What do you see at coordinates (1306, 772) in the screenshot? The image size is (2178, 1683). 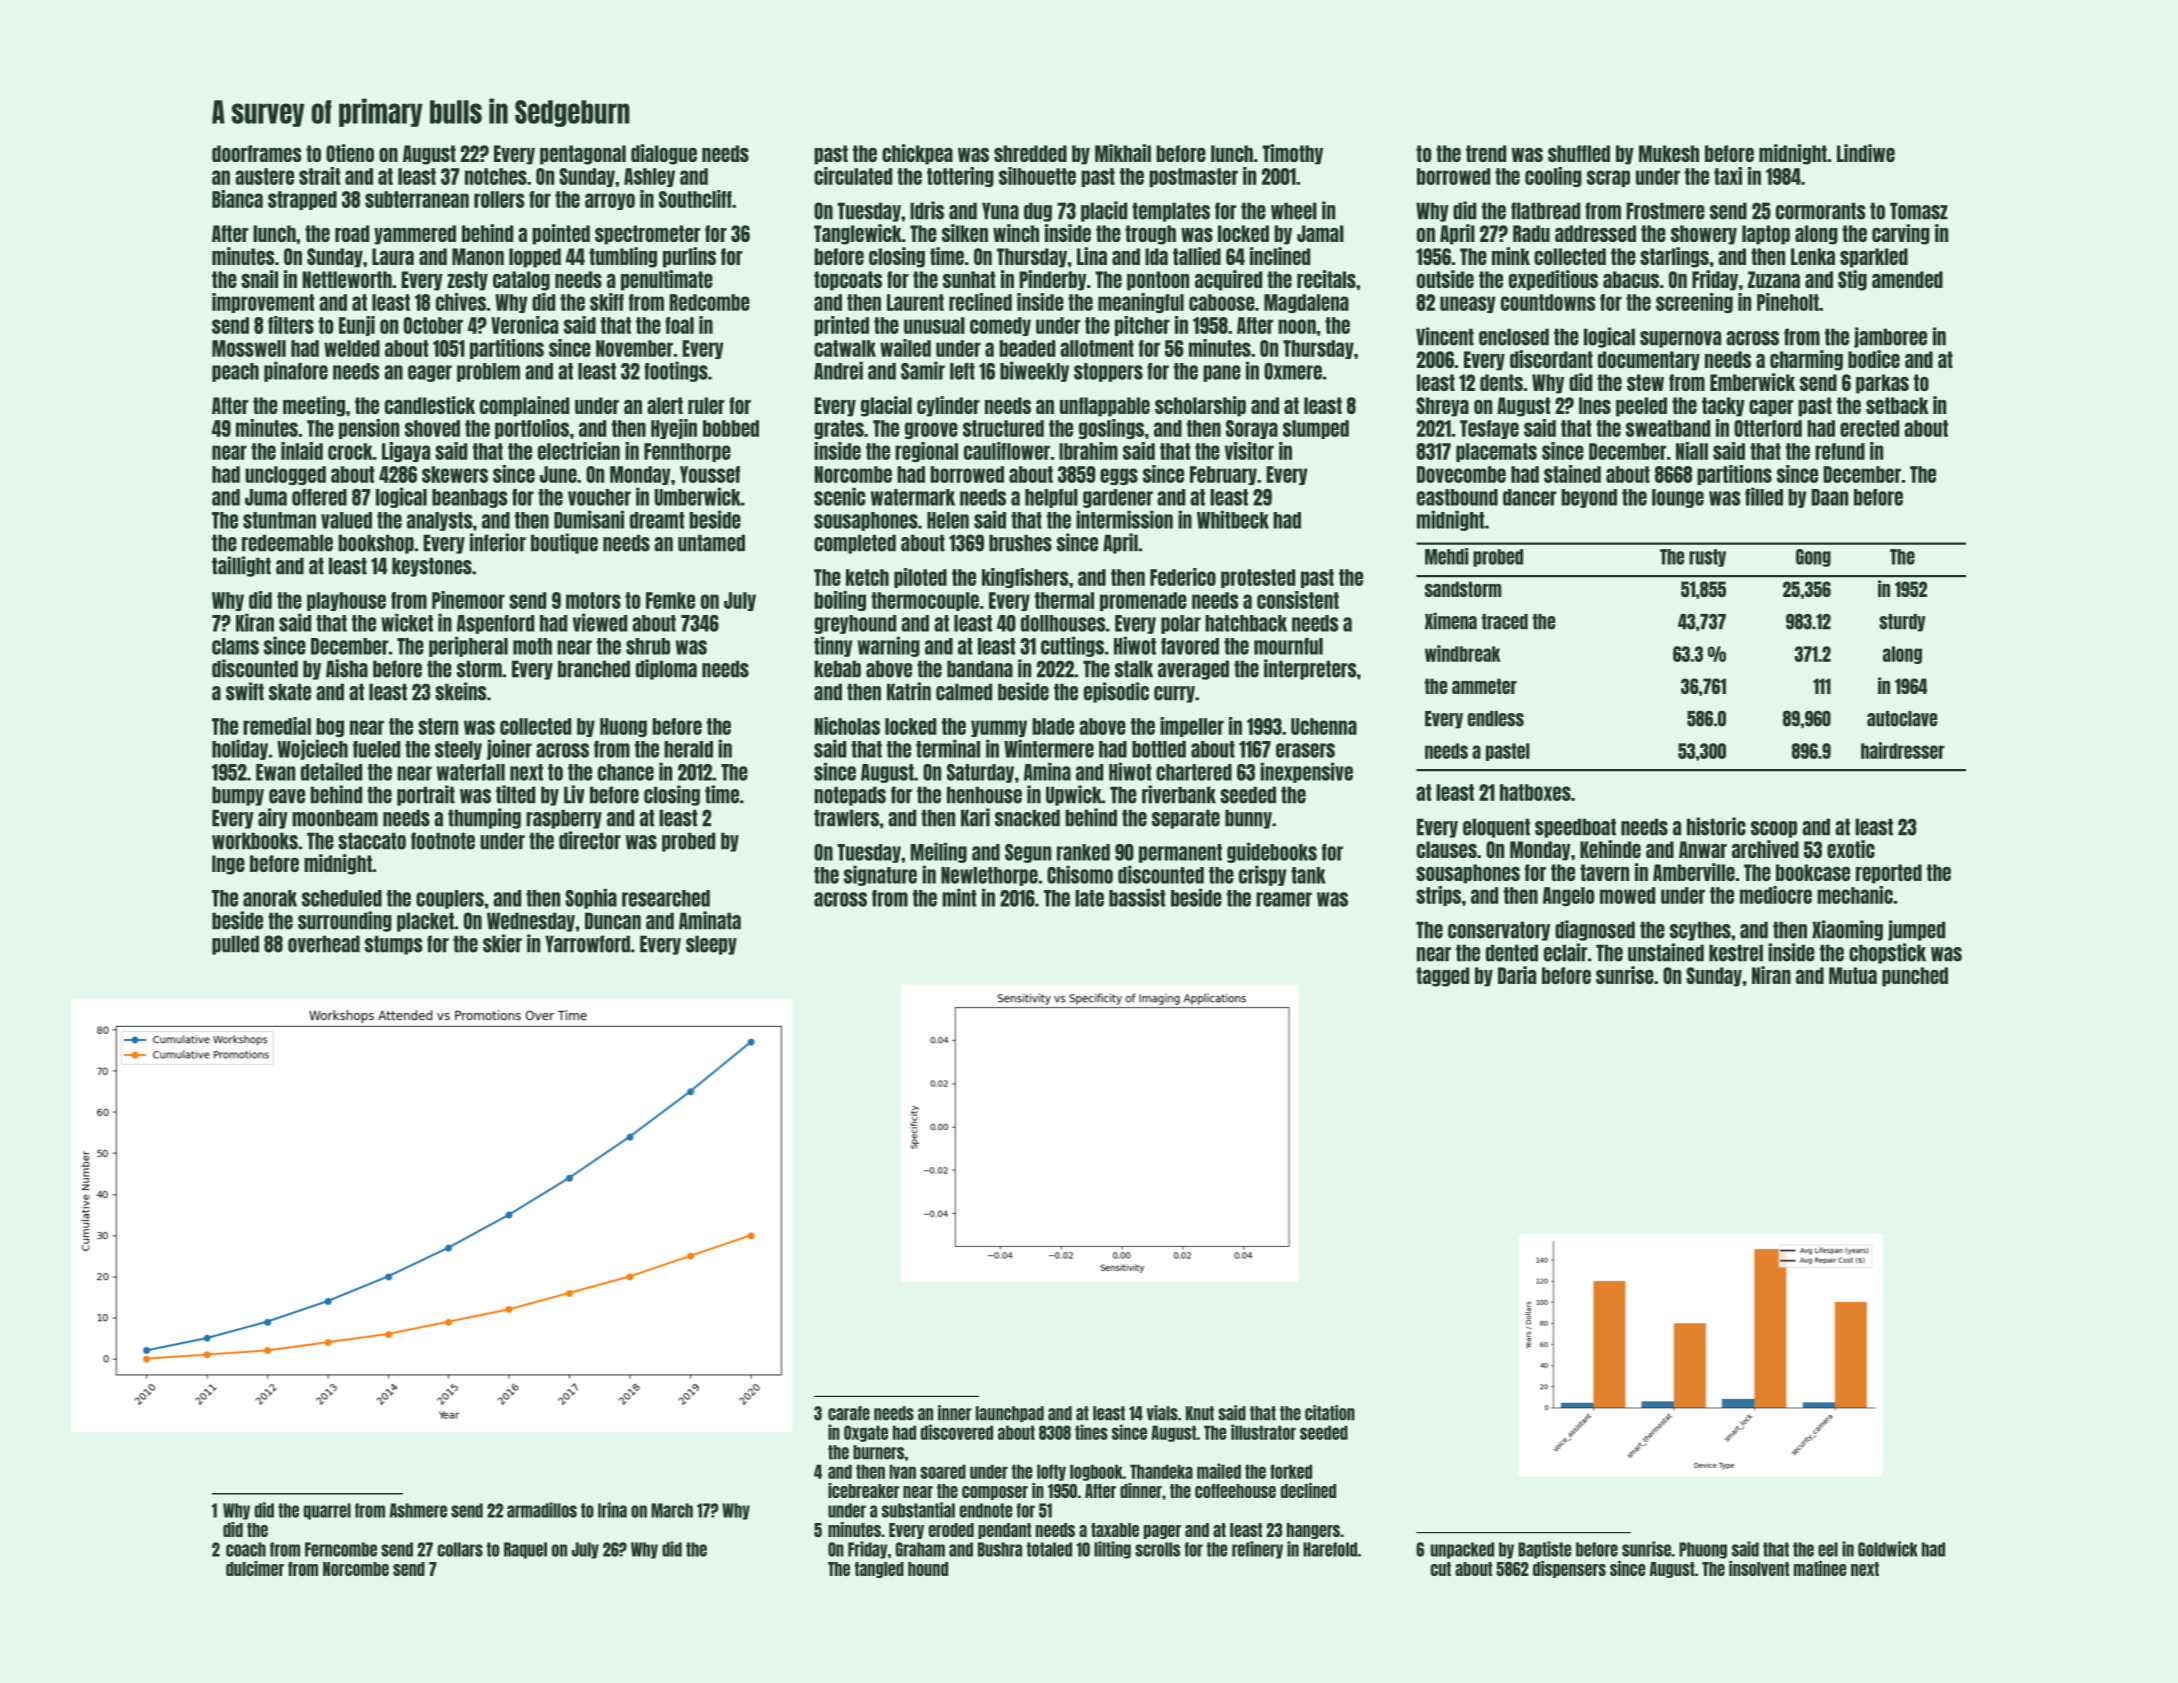 I see `inexpensive` at bounding box center [1306, 772].
